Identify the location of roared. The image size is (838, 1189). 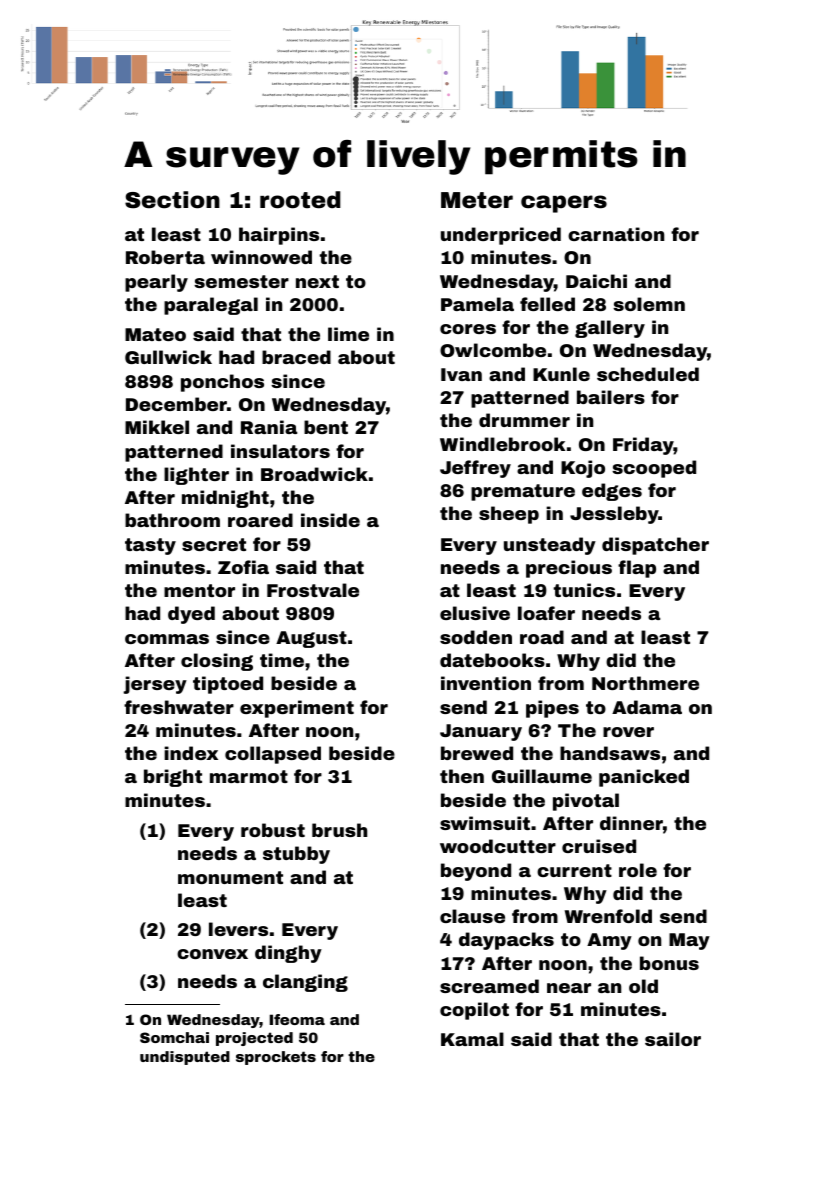
(260, 520).
